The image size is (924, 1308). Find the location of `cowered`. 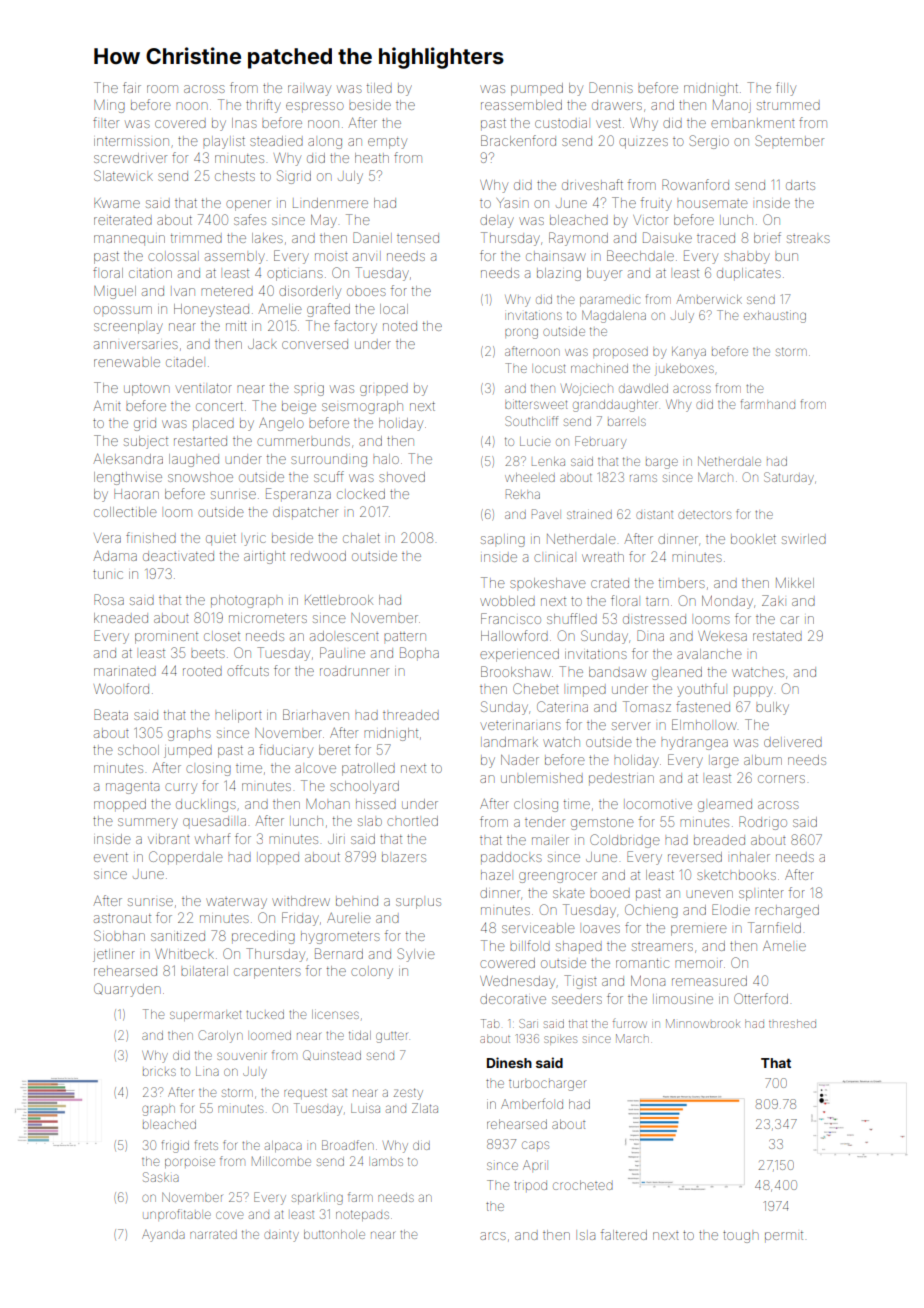

cowered is located at coordinates (507, 963).
